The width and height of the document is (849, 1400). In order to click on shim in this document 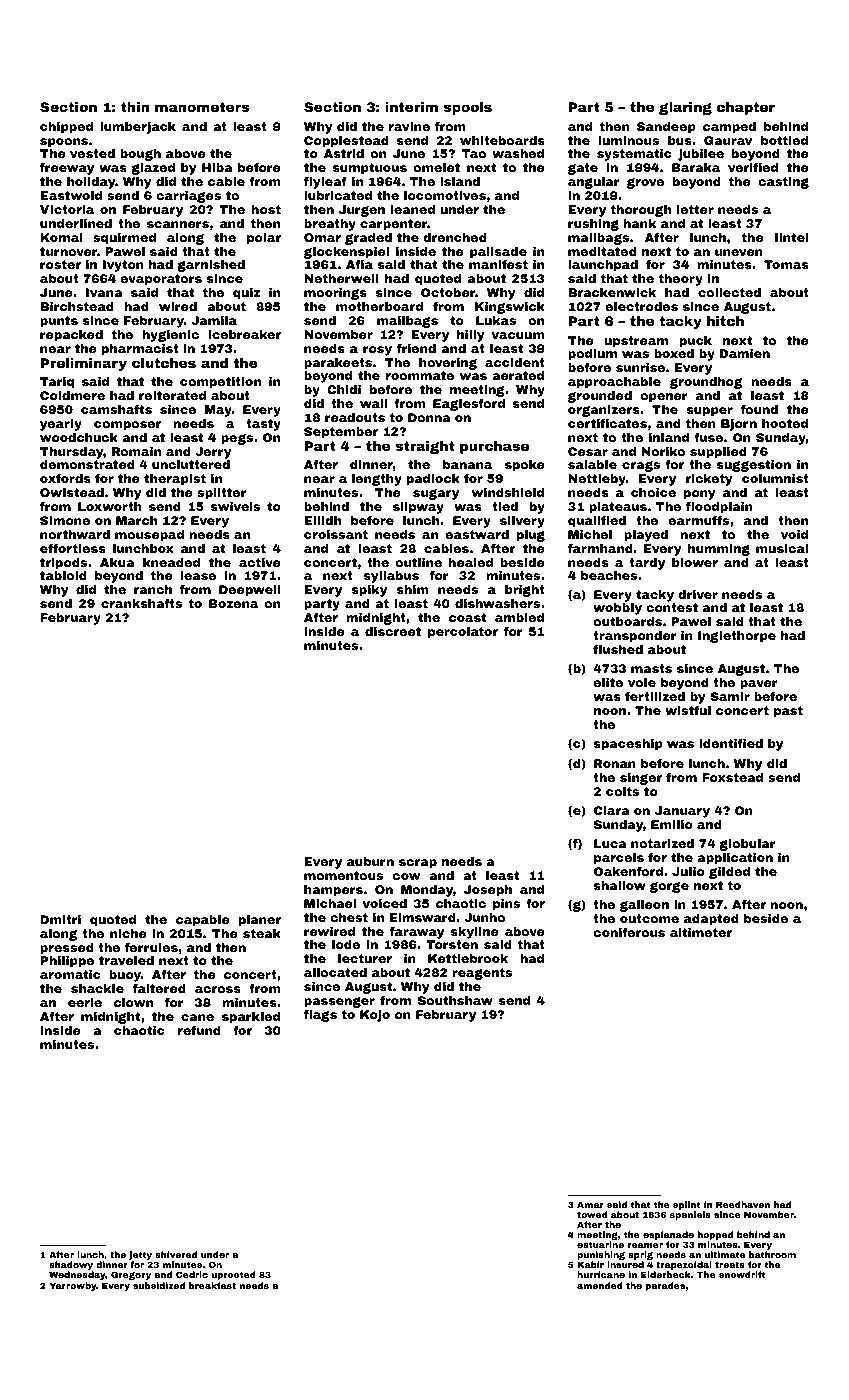, I will do `click(413, 589)`.
